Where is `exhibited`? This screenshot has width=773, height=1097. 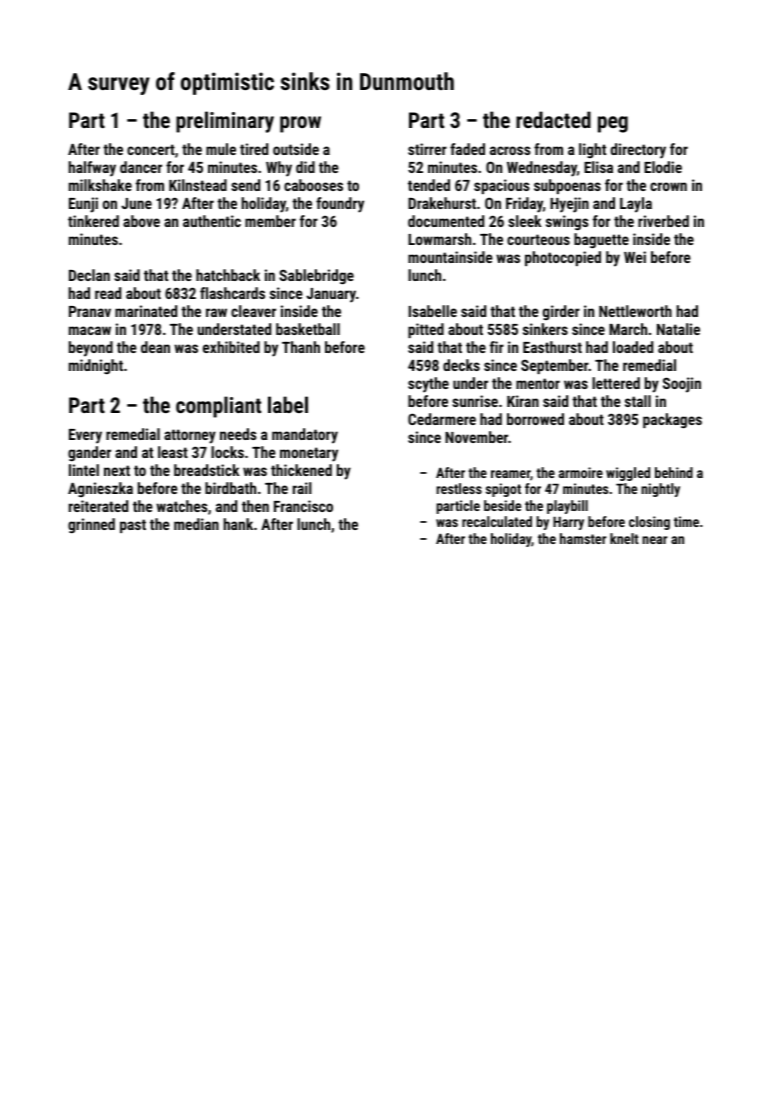 exhibited is located at coordinates (231, 347).
